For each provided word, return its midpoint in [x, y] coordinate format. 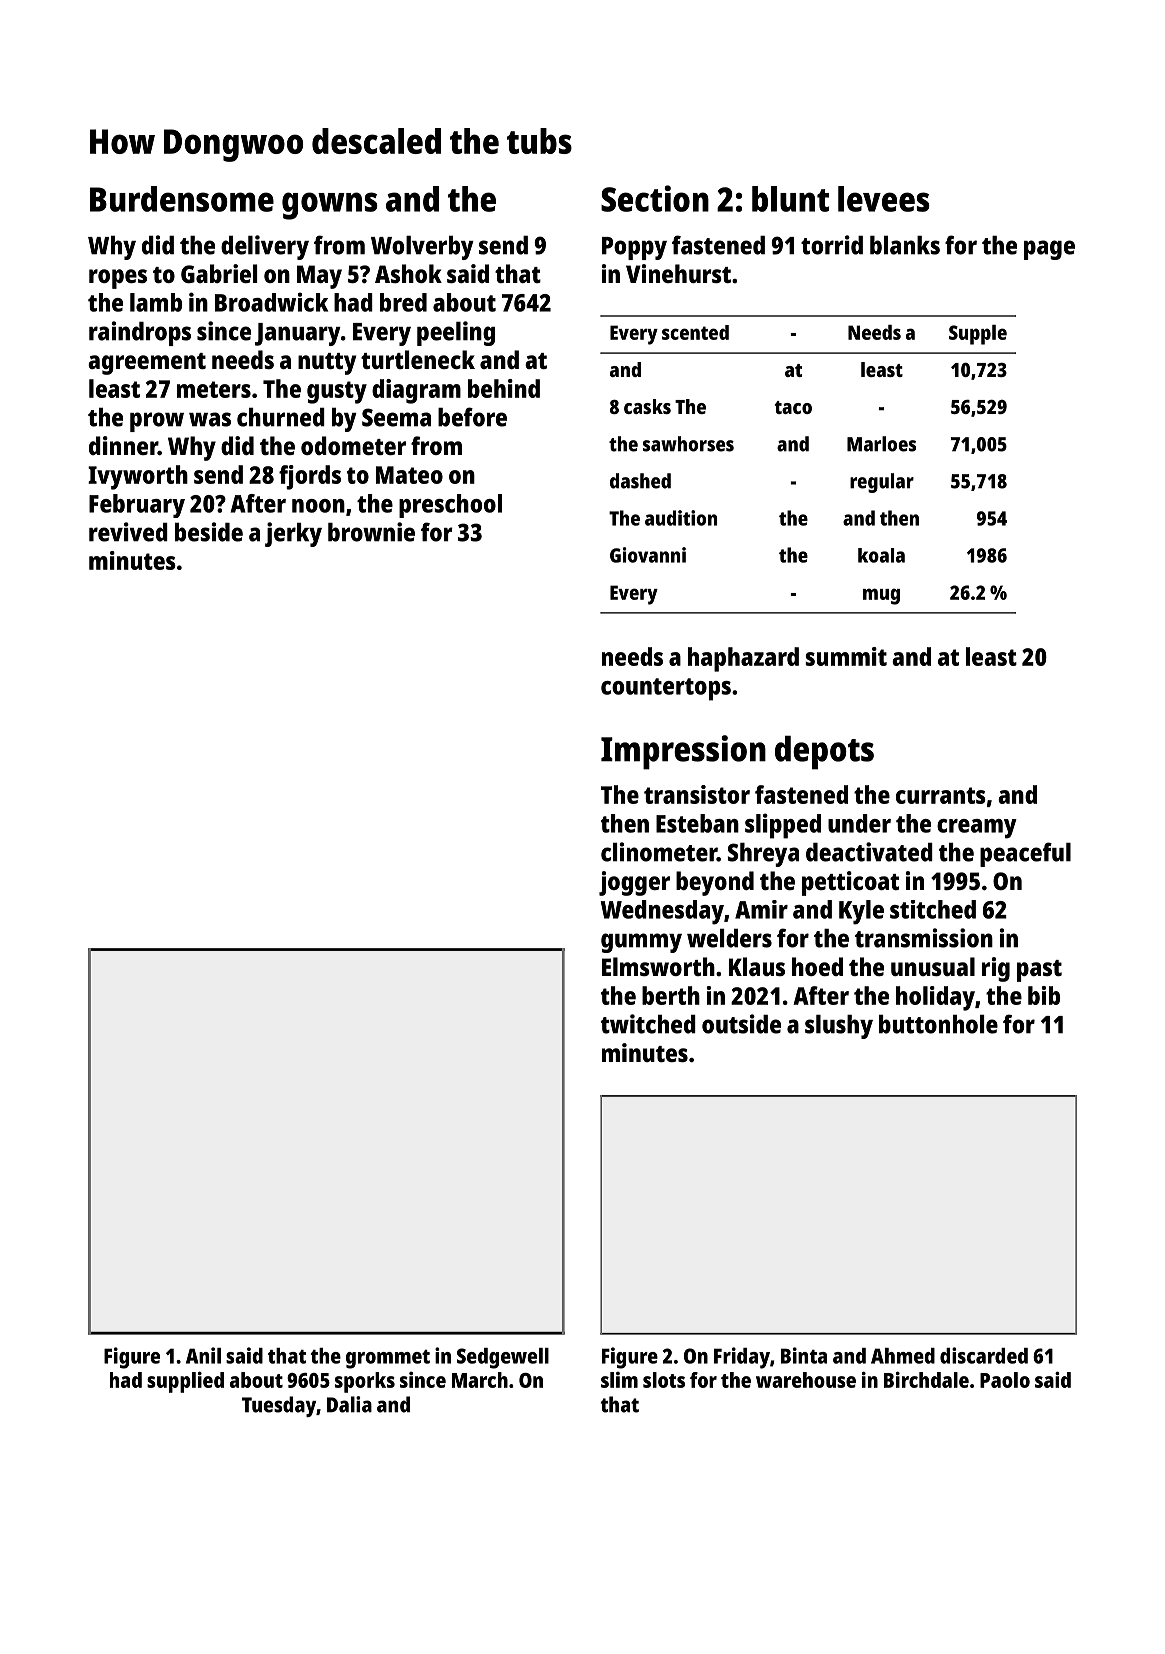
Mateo [409, 475]
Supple [978, 335]
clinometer [659, 852]
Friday [742, 1358]
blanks [905, 245]
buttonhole [938, 1024]
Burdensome [182, 199]
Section [655, 198]
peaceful [1025, 854]
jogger [634, 883]
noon [318, 506]
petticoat [850, 883]
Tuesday [279, 1406]
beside [209, 532]
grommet [388, 1359]
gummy [641, 943]
